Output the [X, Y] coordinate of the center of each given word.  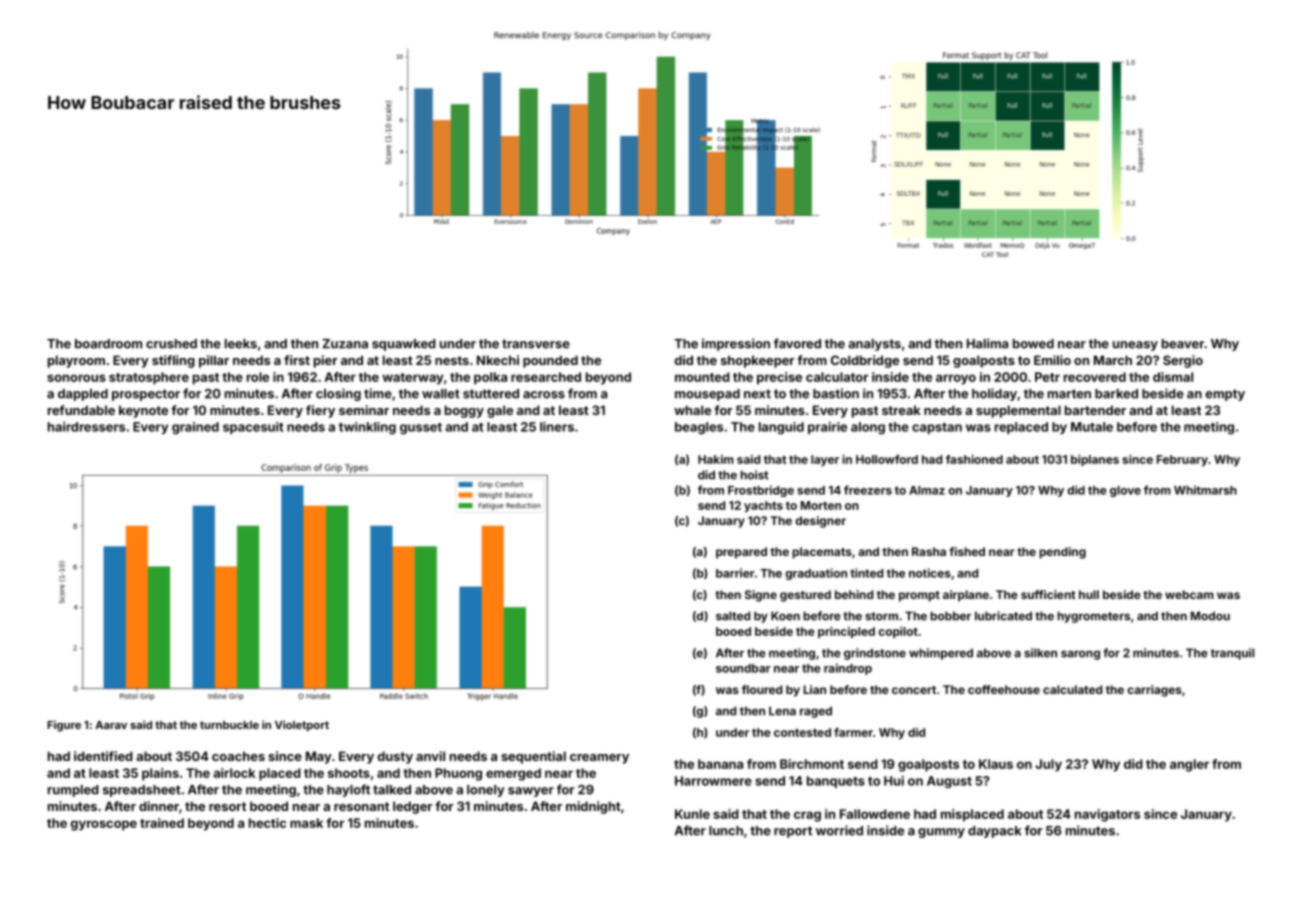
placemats [822, 553]
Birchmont [812, 764]
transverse [536, 344]
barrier [735, 573]
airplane [966, 596]
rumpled [73, 791]
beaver [1183, 344]
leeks [241, 344]
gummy [941, 833]
